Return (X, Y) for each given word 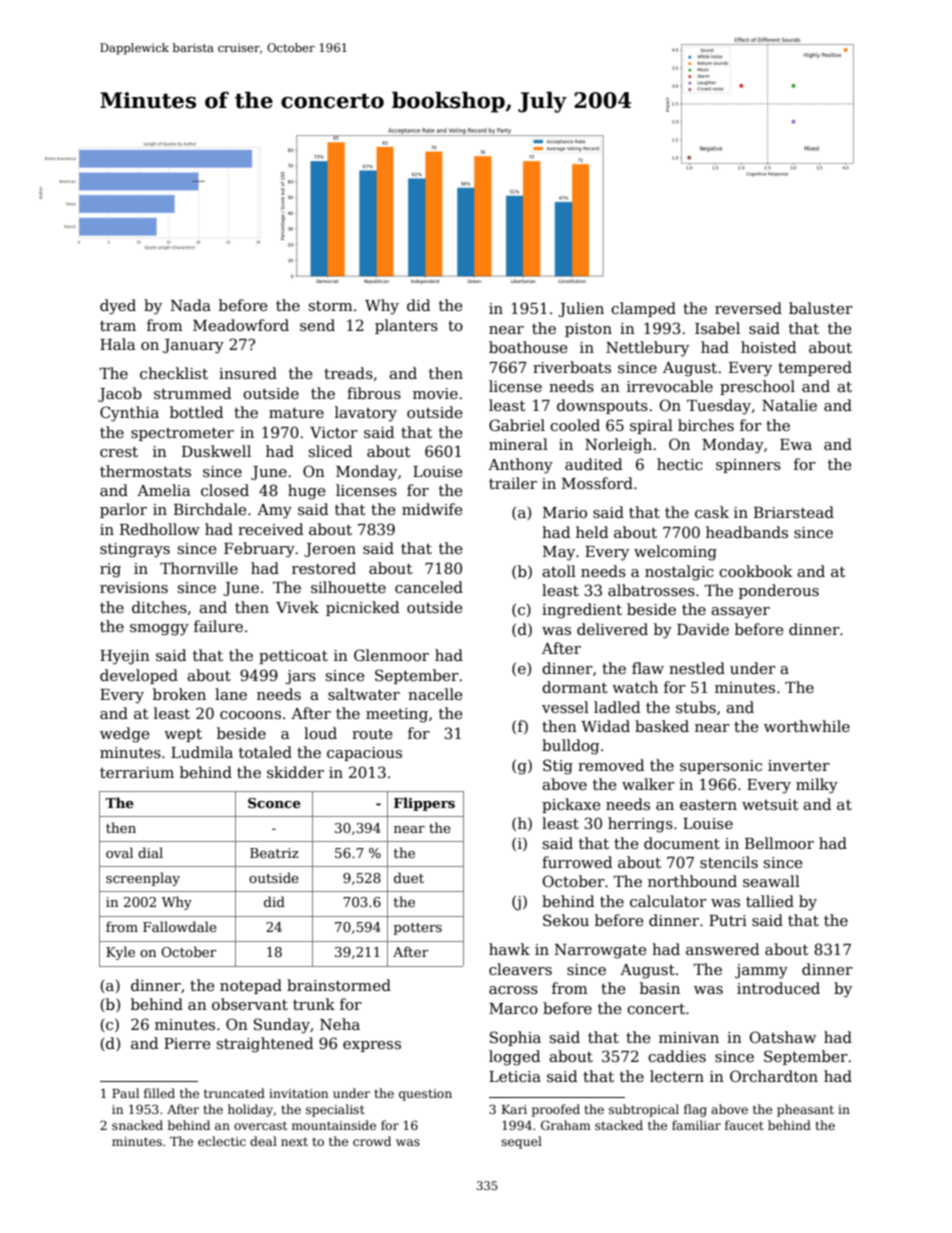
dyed (118, 307)
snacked (137, 1125)
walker (648, 784)
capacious (364, 754)
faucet (744, 1125)
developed (139, 676)
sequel (521, 1142)
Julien (581, 309)
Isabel (717, 328)
